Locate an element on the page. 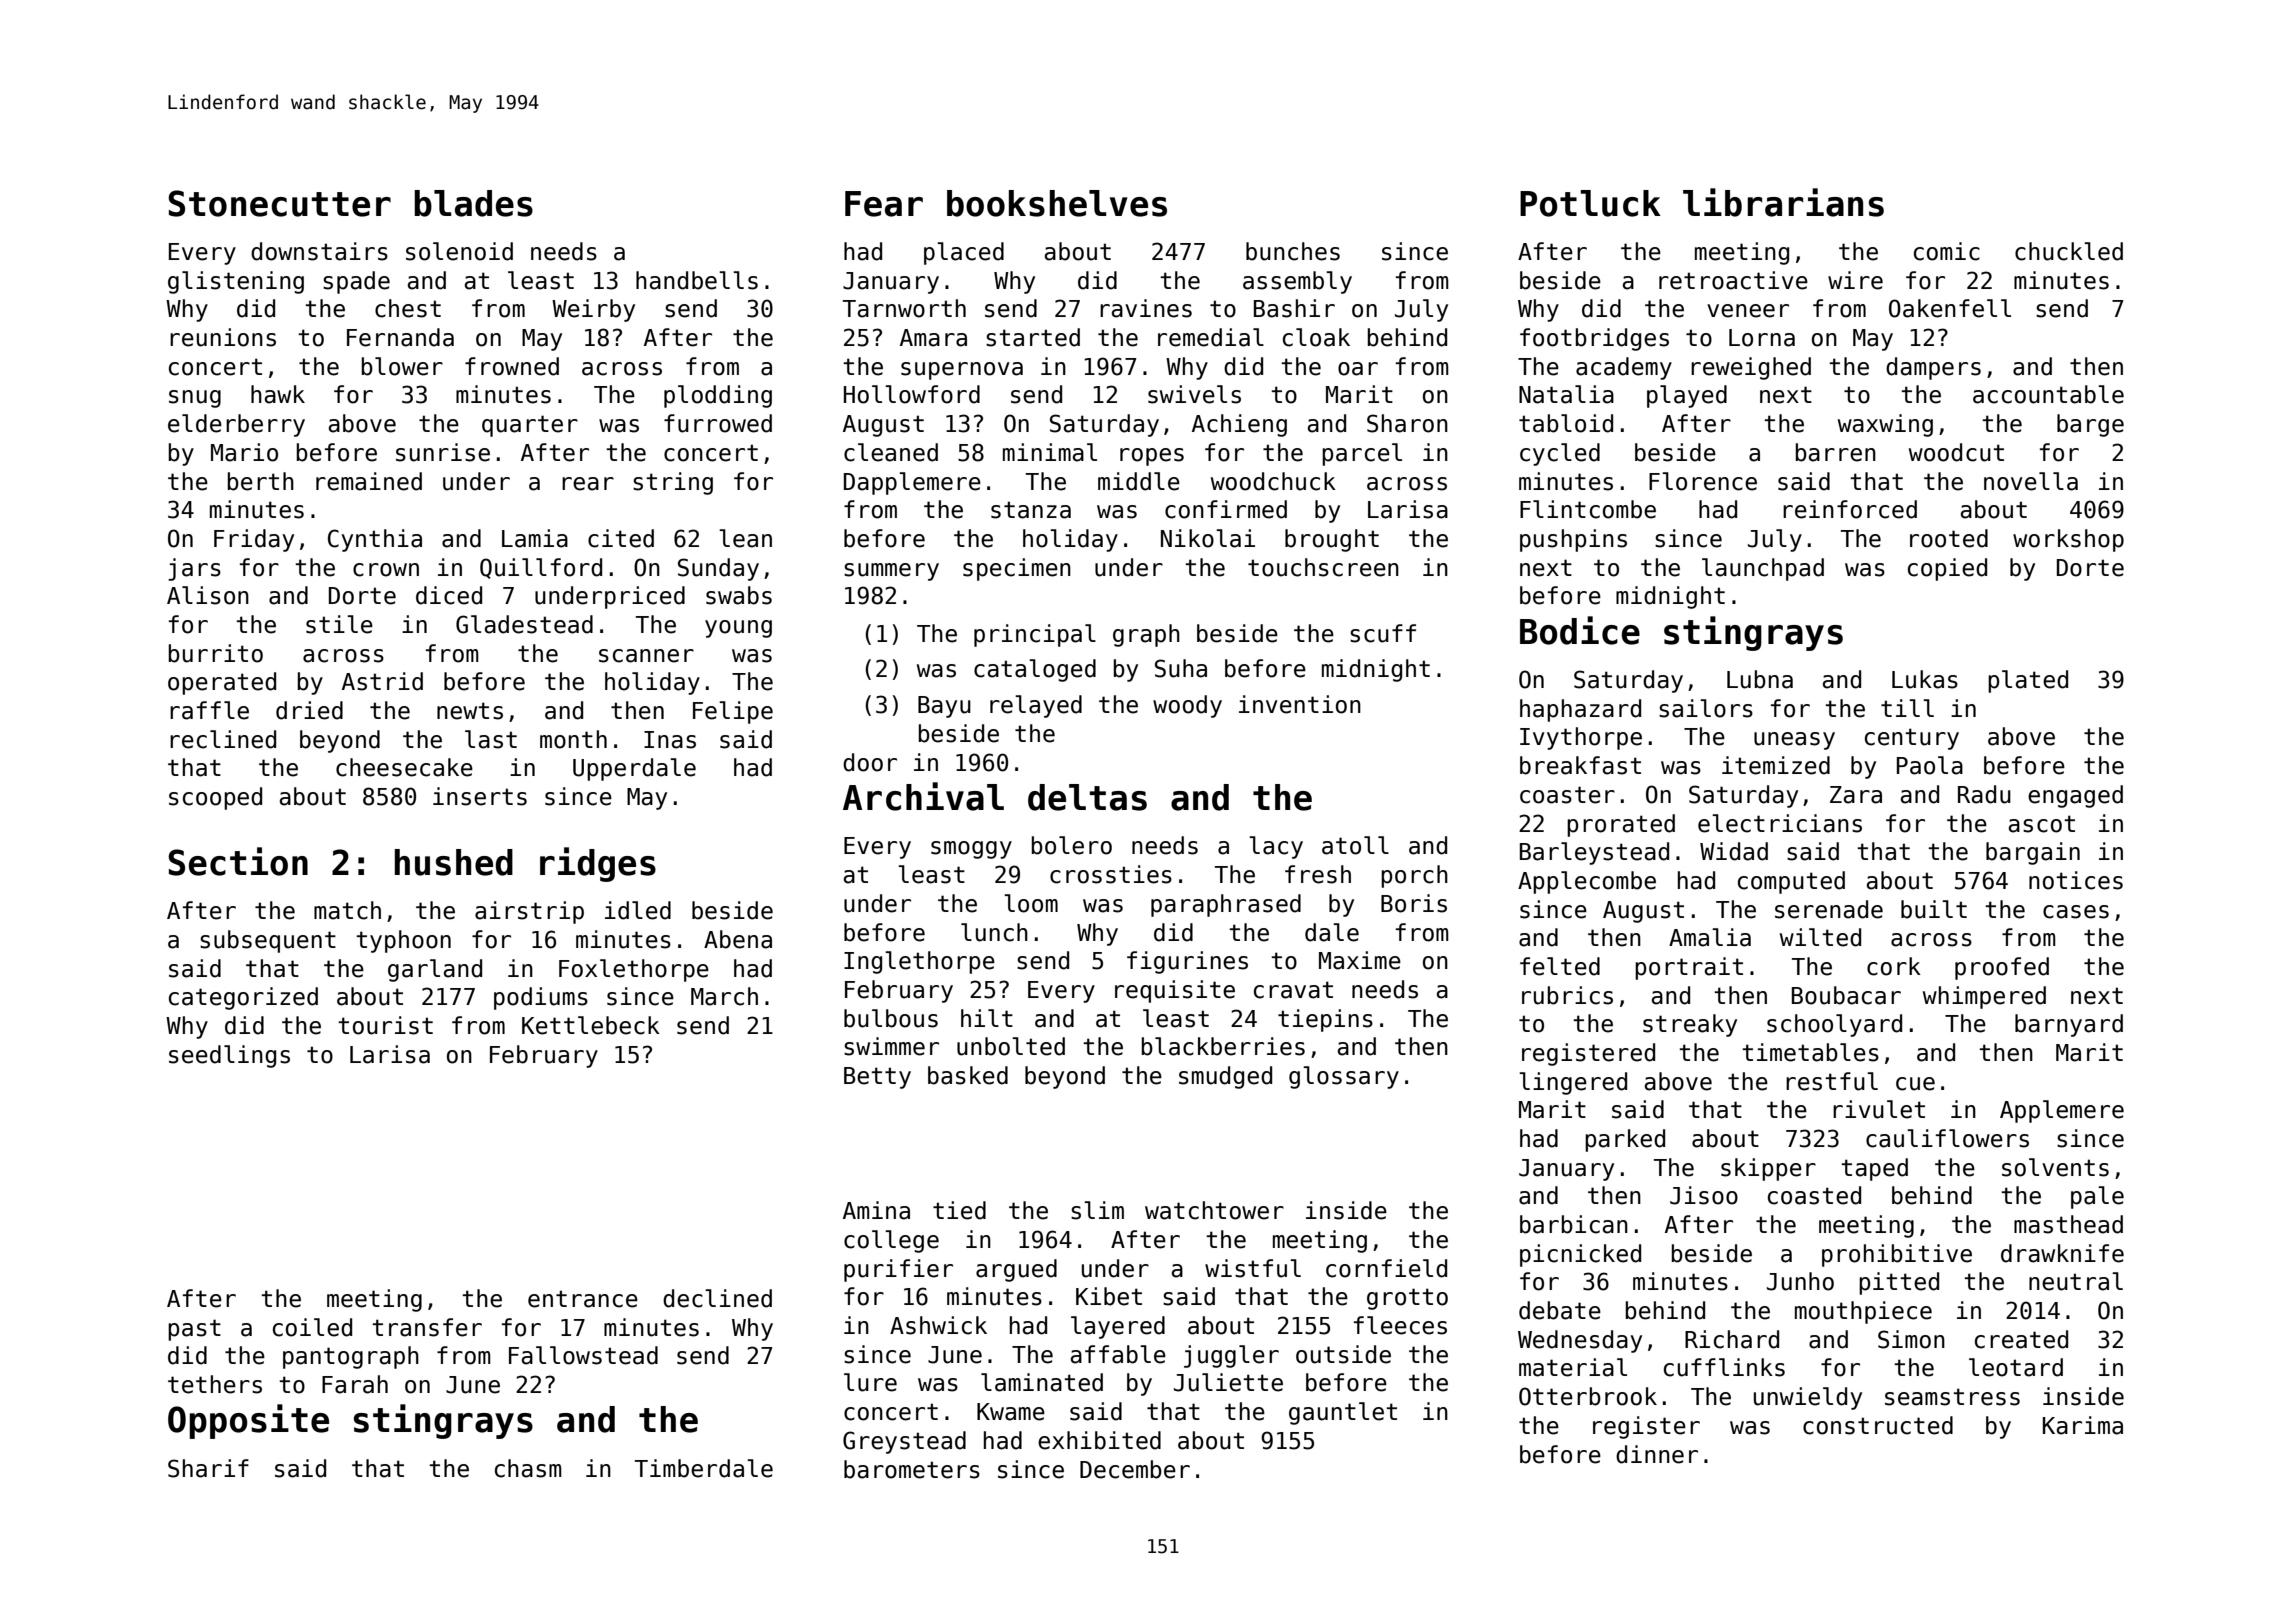 The image size is (2292, 1620). Kibet is located at coordinates (1109, 1296).
